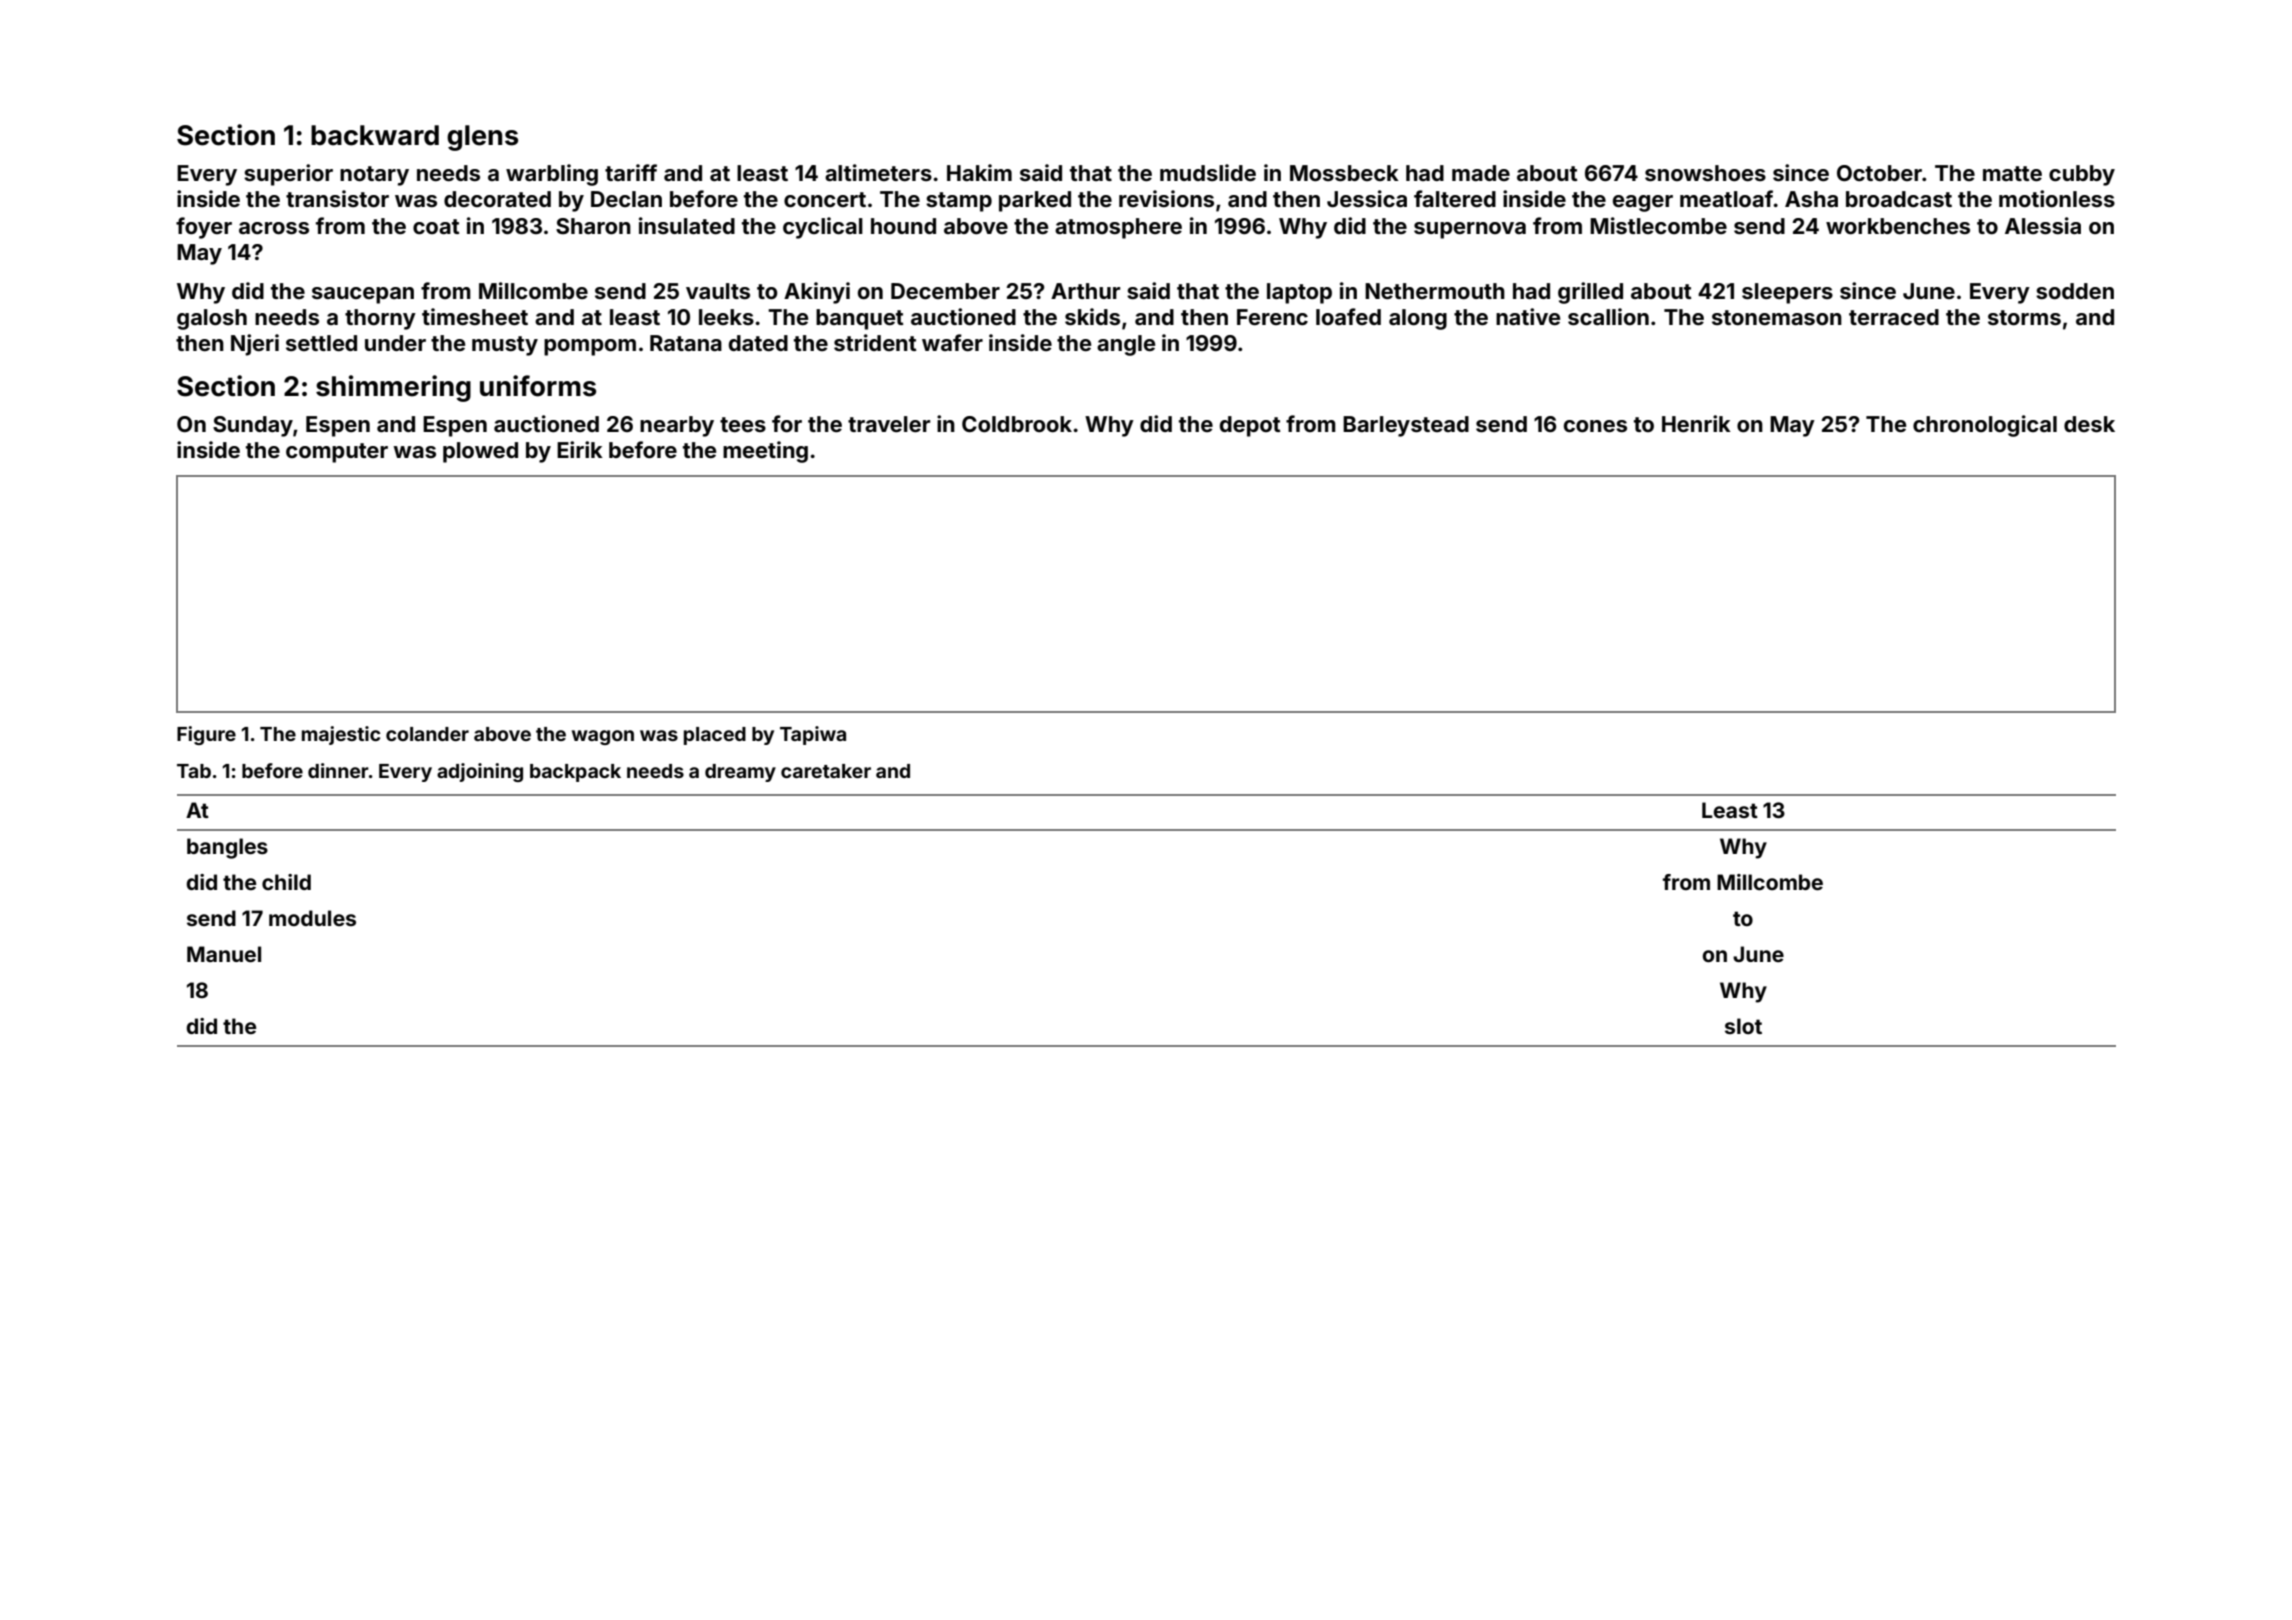  Describe the element at coordinates (312, 918) in the screenshot. I see `modules` at that location.
